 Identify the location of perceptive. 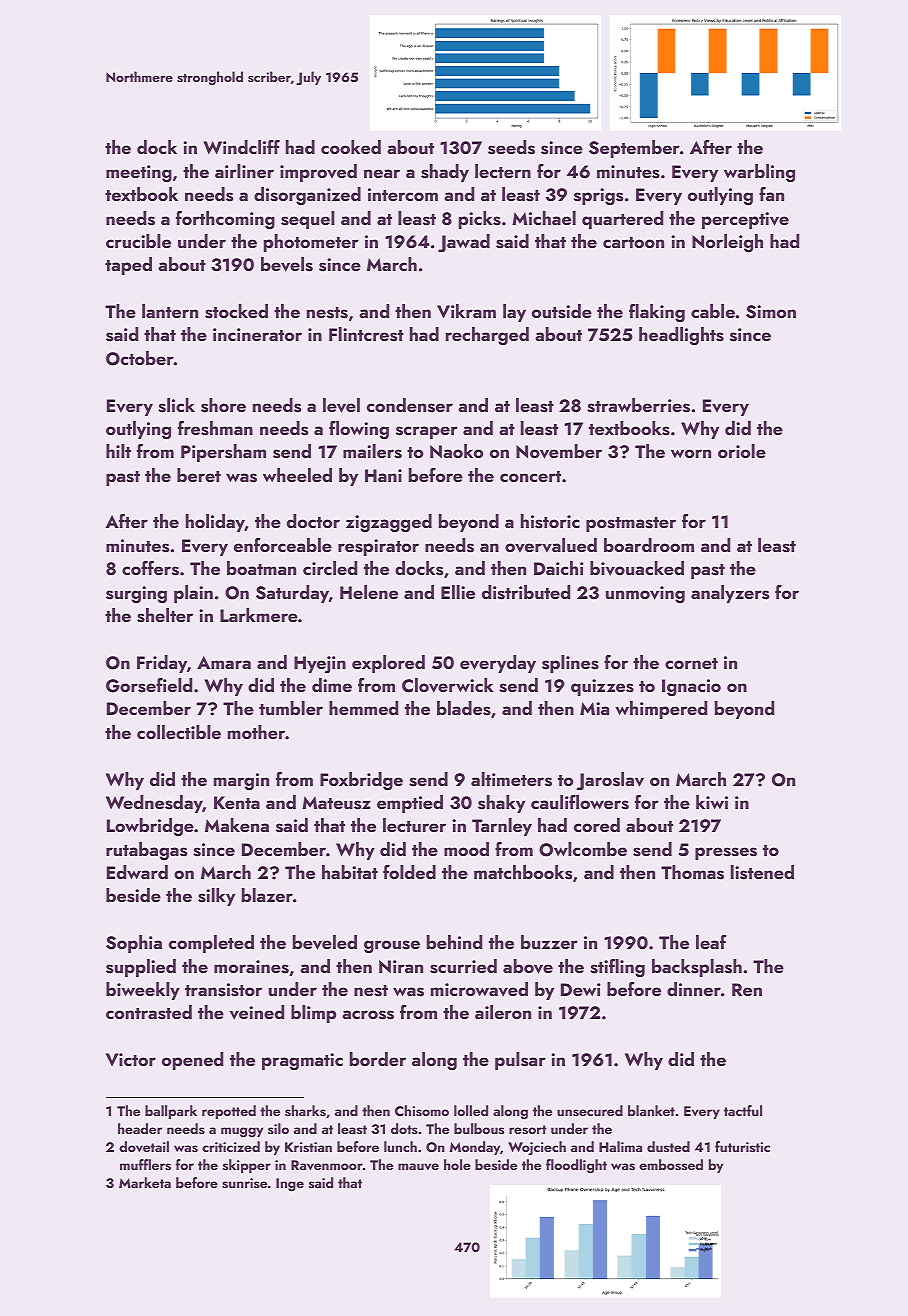
(745, 220).
